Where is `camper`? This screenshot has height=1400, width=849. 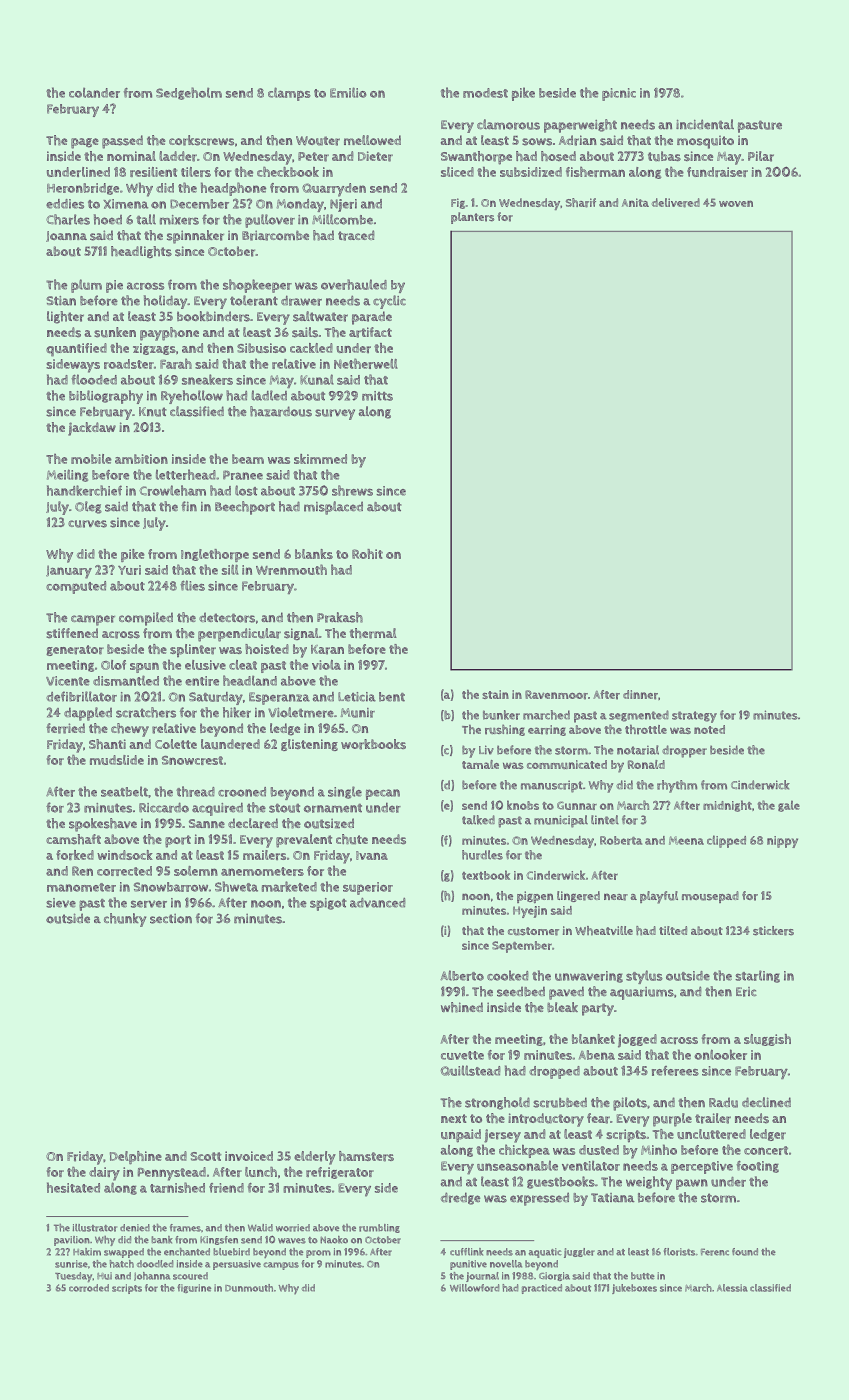
camper is located at coordinates (93, 620).
